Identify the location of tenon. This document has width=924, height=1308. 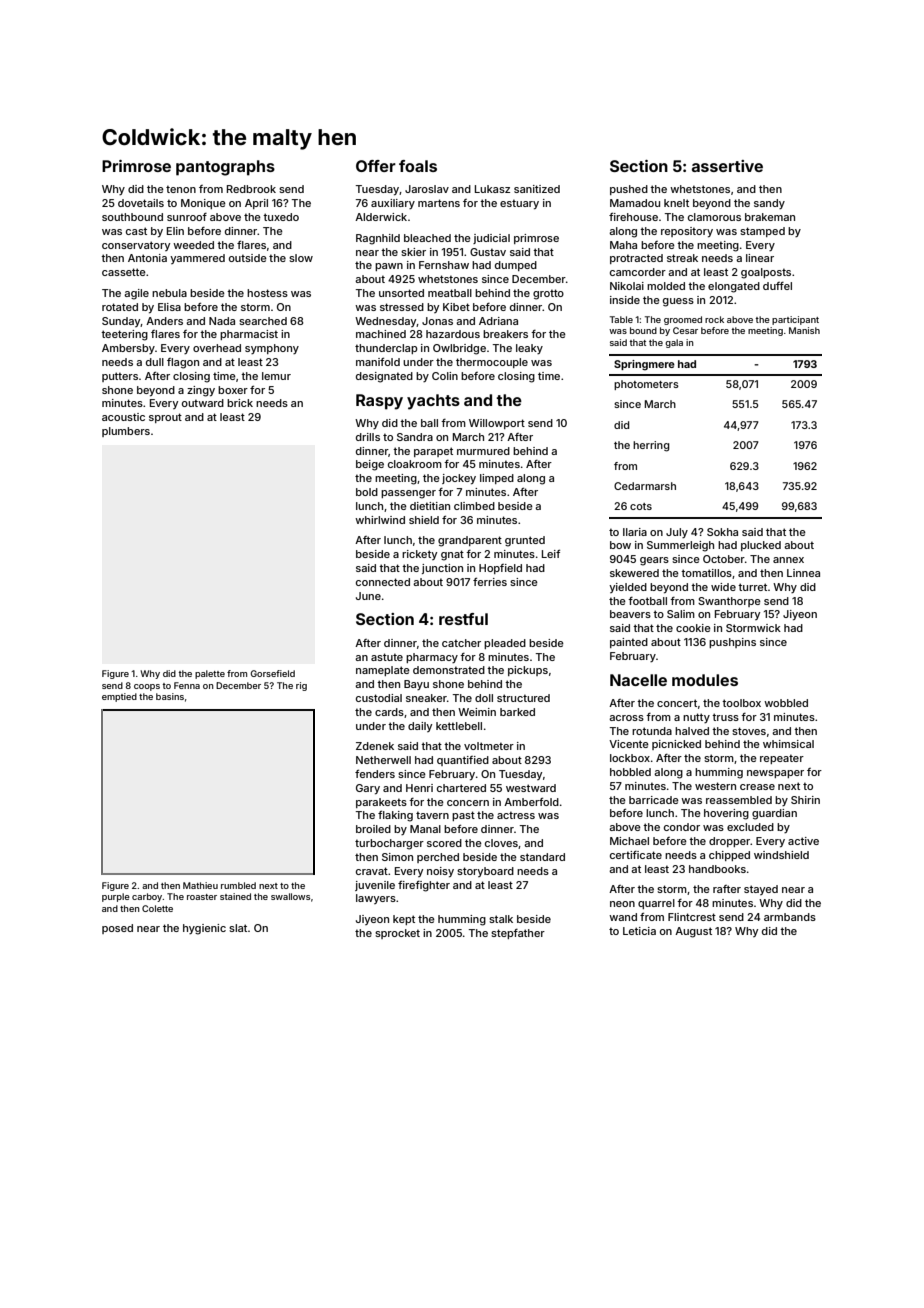
(181, 189).
